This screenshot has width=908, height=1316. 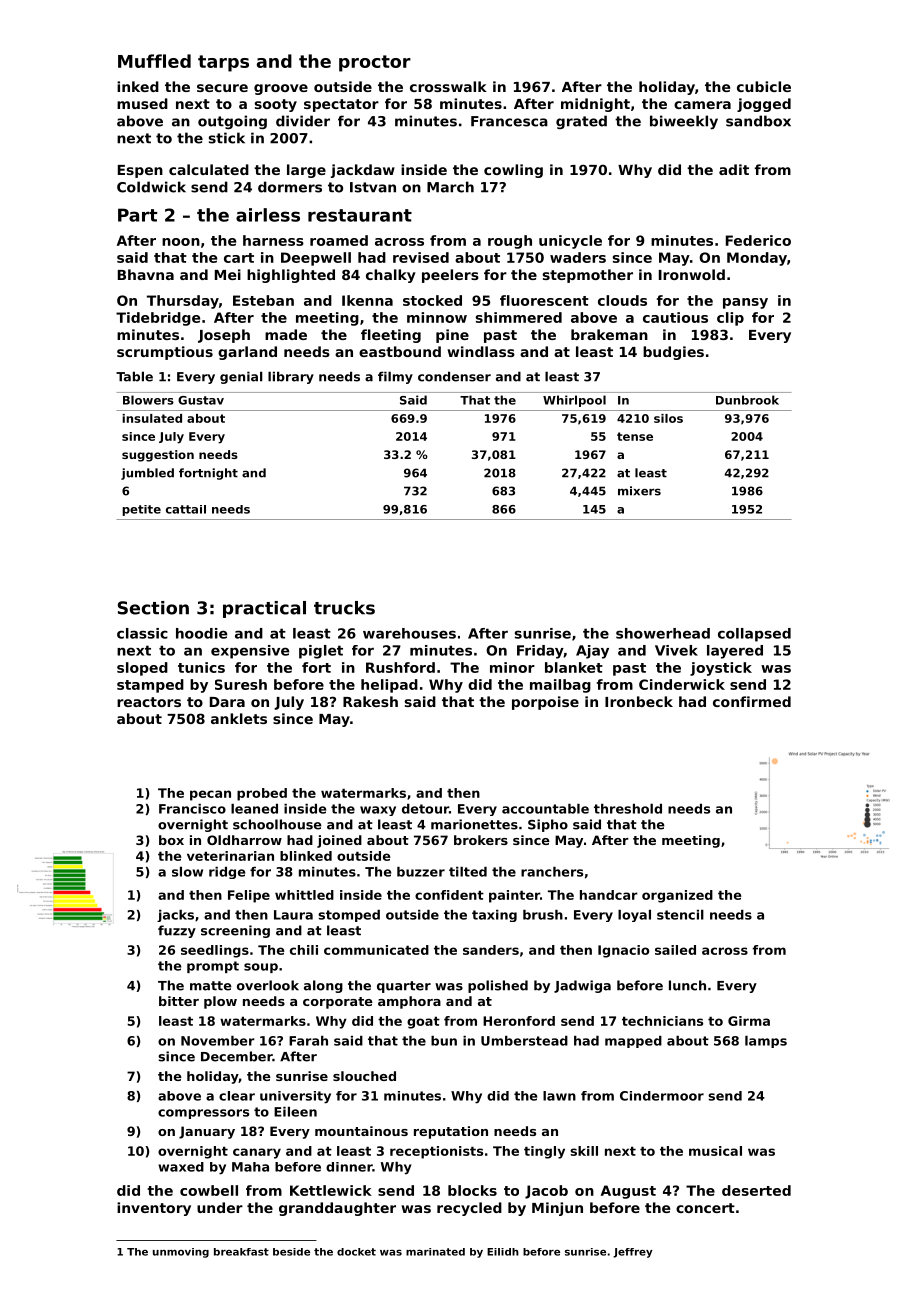 I want to click on confirmed, so click(x=752, y=701).
